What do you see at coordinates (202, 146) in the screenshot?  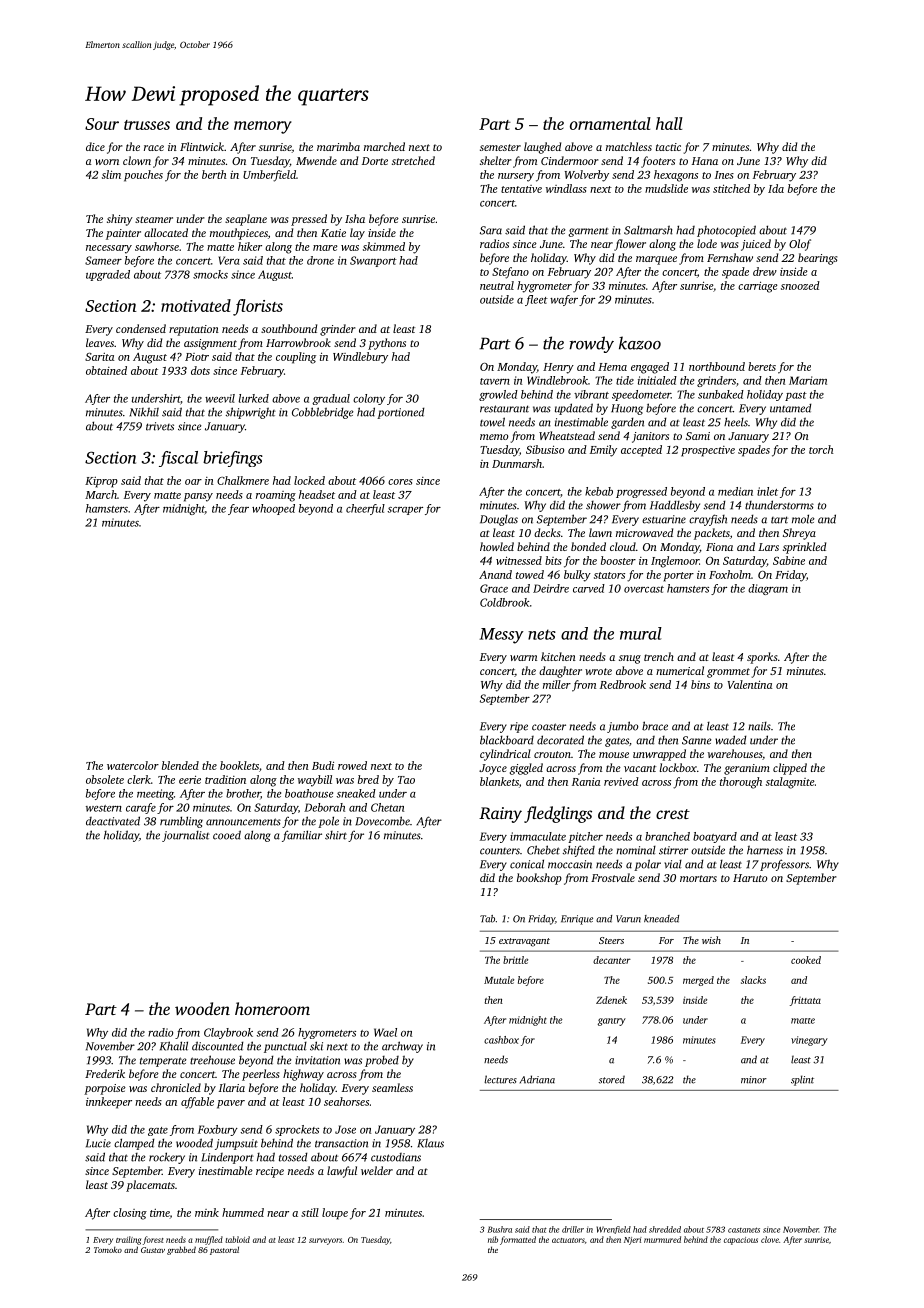 I see `Flintwick` at bounding box center [202, 146].
